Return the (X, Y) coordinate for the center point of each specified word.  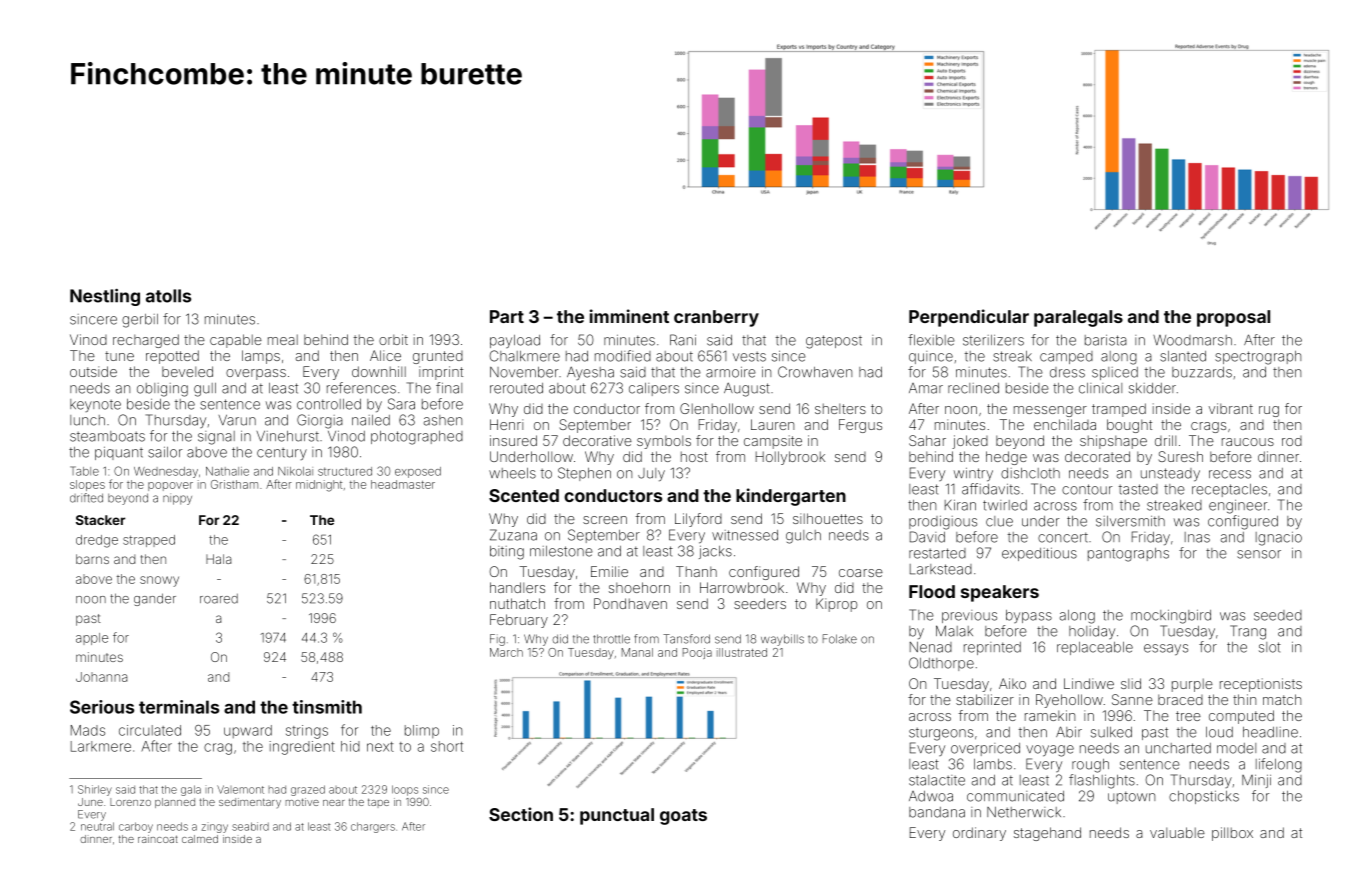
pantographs (1128, 555)
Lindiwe (1089, 683)
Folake (840, 639)
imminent (629, 316)
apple (92, 639)
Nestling (105, 297)
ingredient (302, 748)
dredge (97, 541)
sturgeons (941, 734)
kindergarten (791, 497)
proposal (1233, 318)
